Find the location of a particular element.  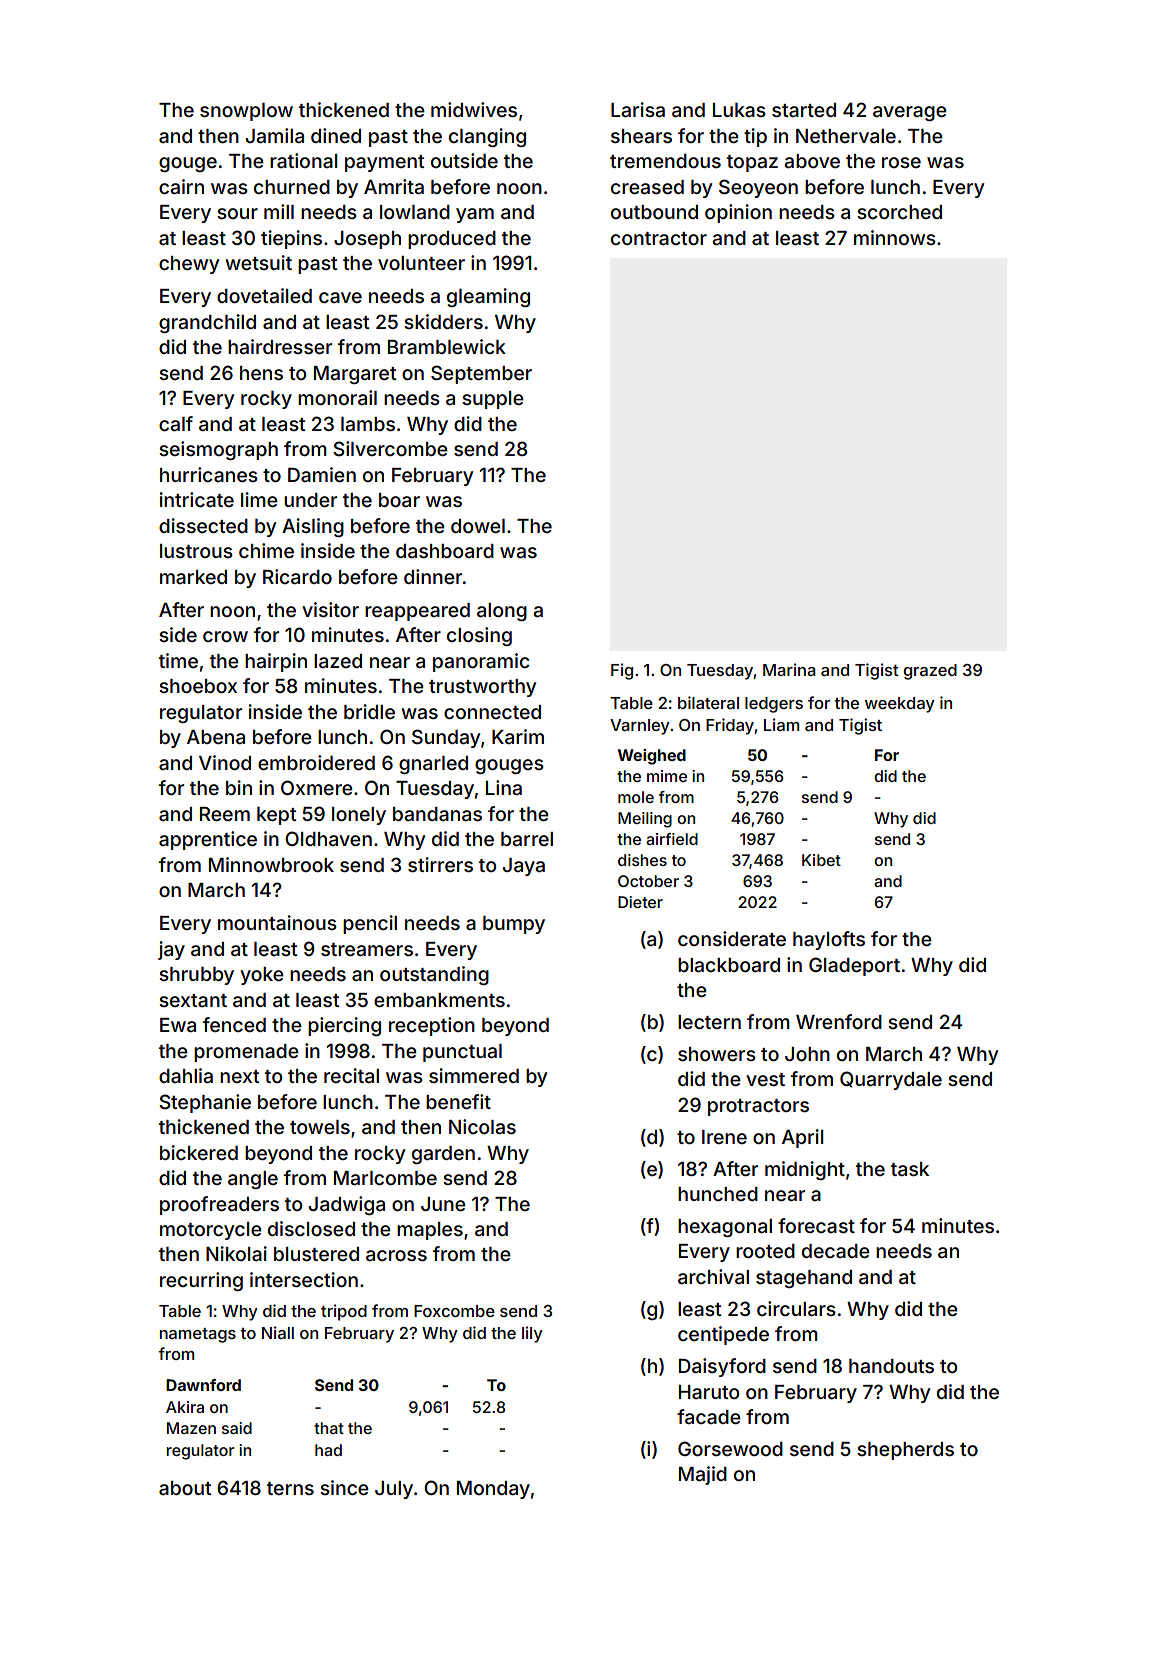

protractors is located at coordinates (758, 1107).
